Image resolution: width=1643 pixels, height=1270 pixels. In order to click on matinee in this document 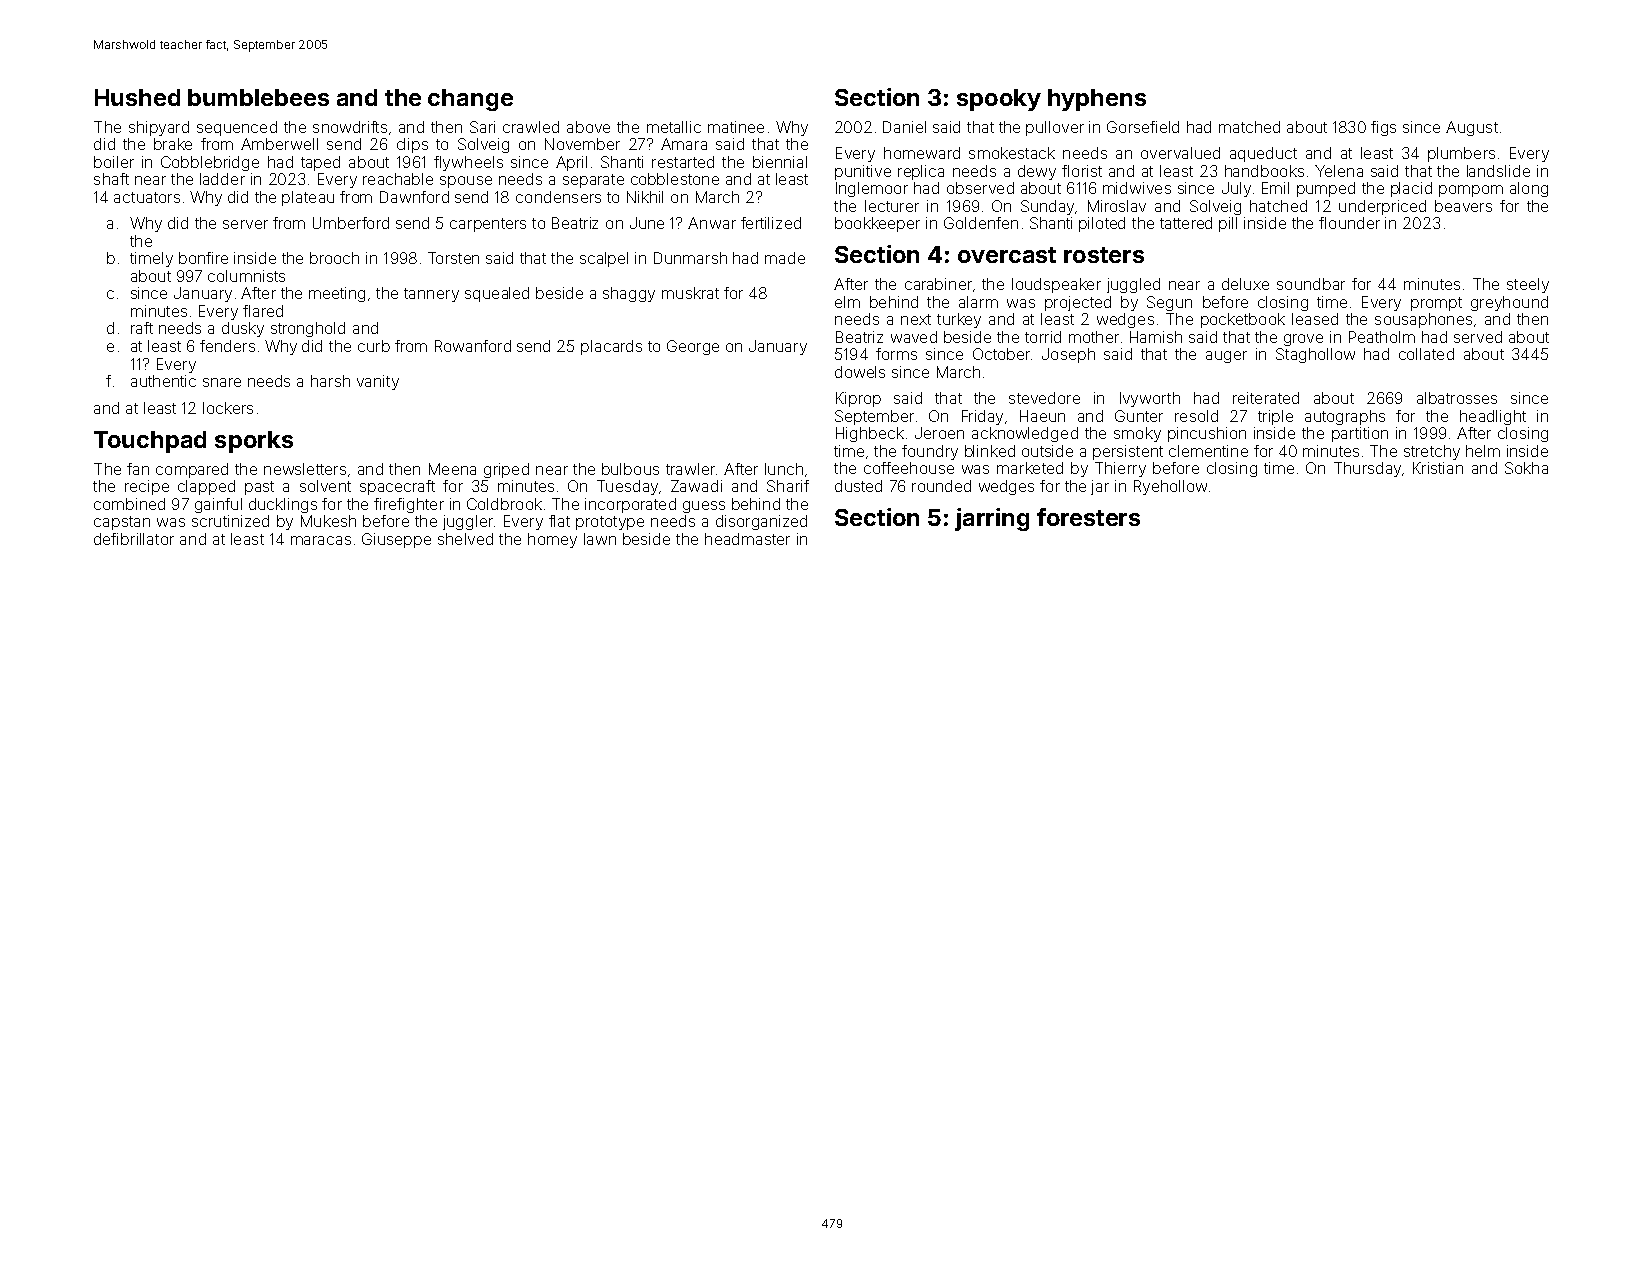, I will do `click(736, 127)`.
